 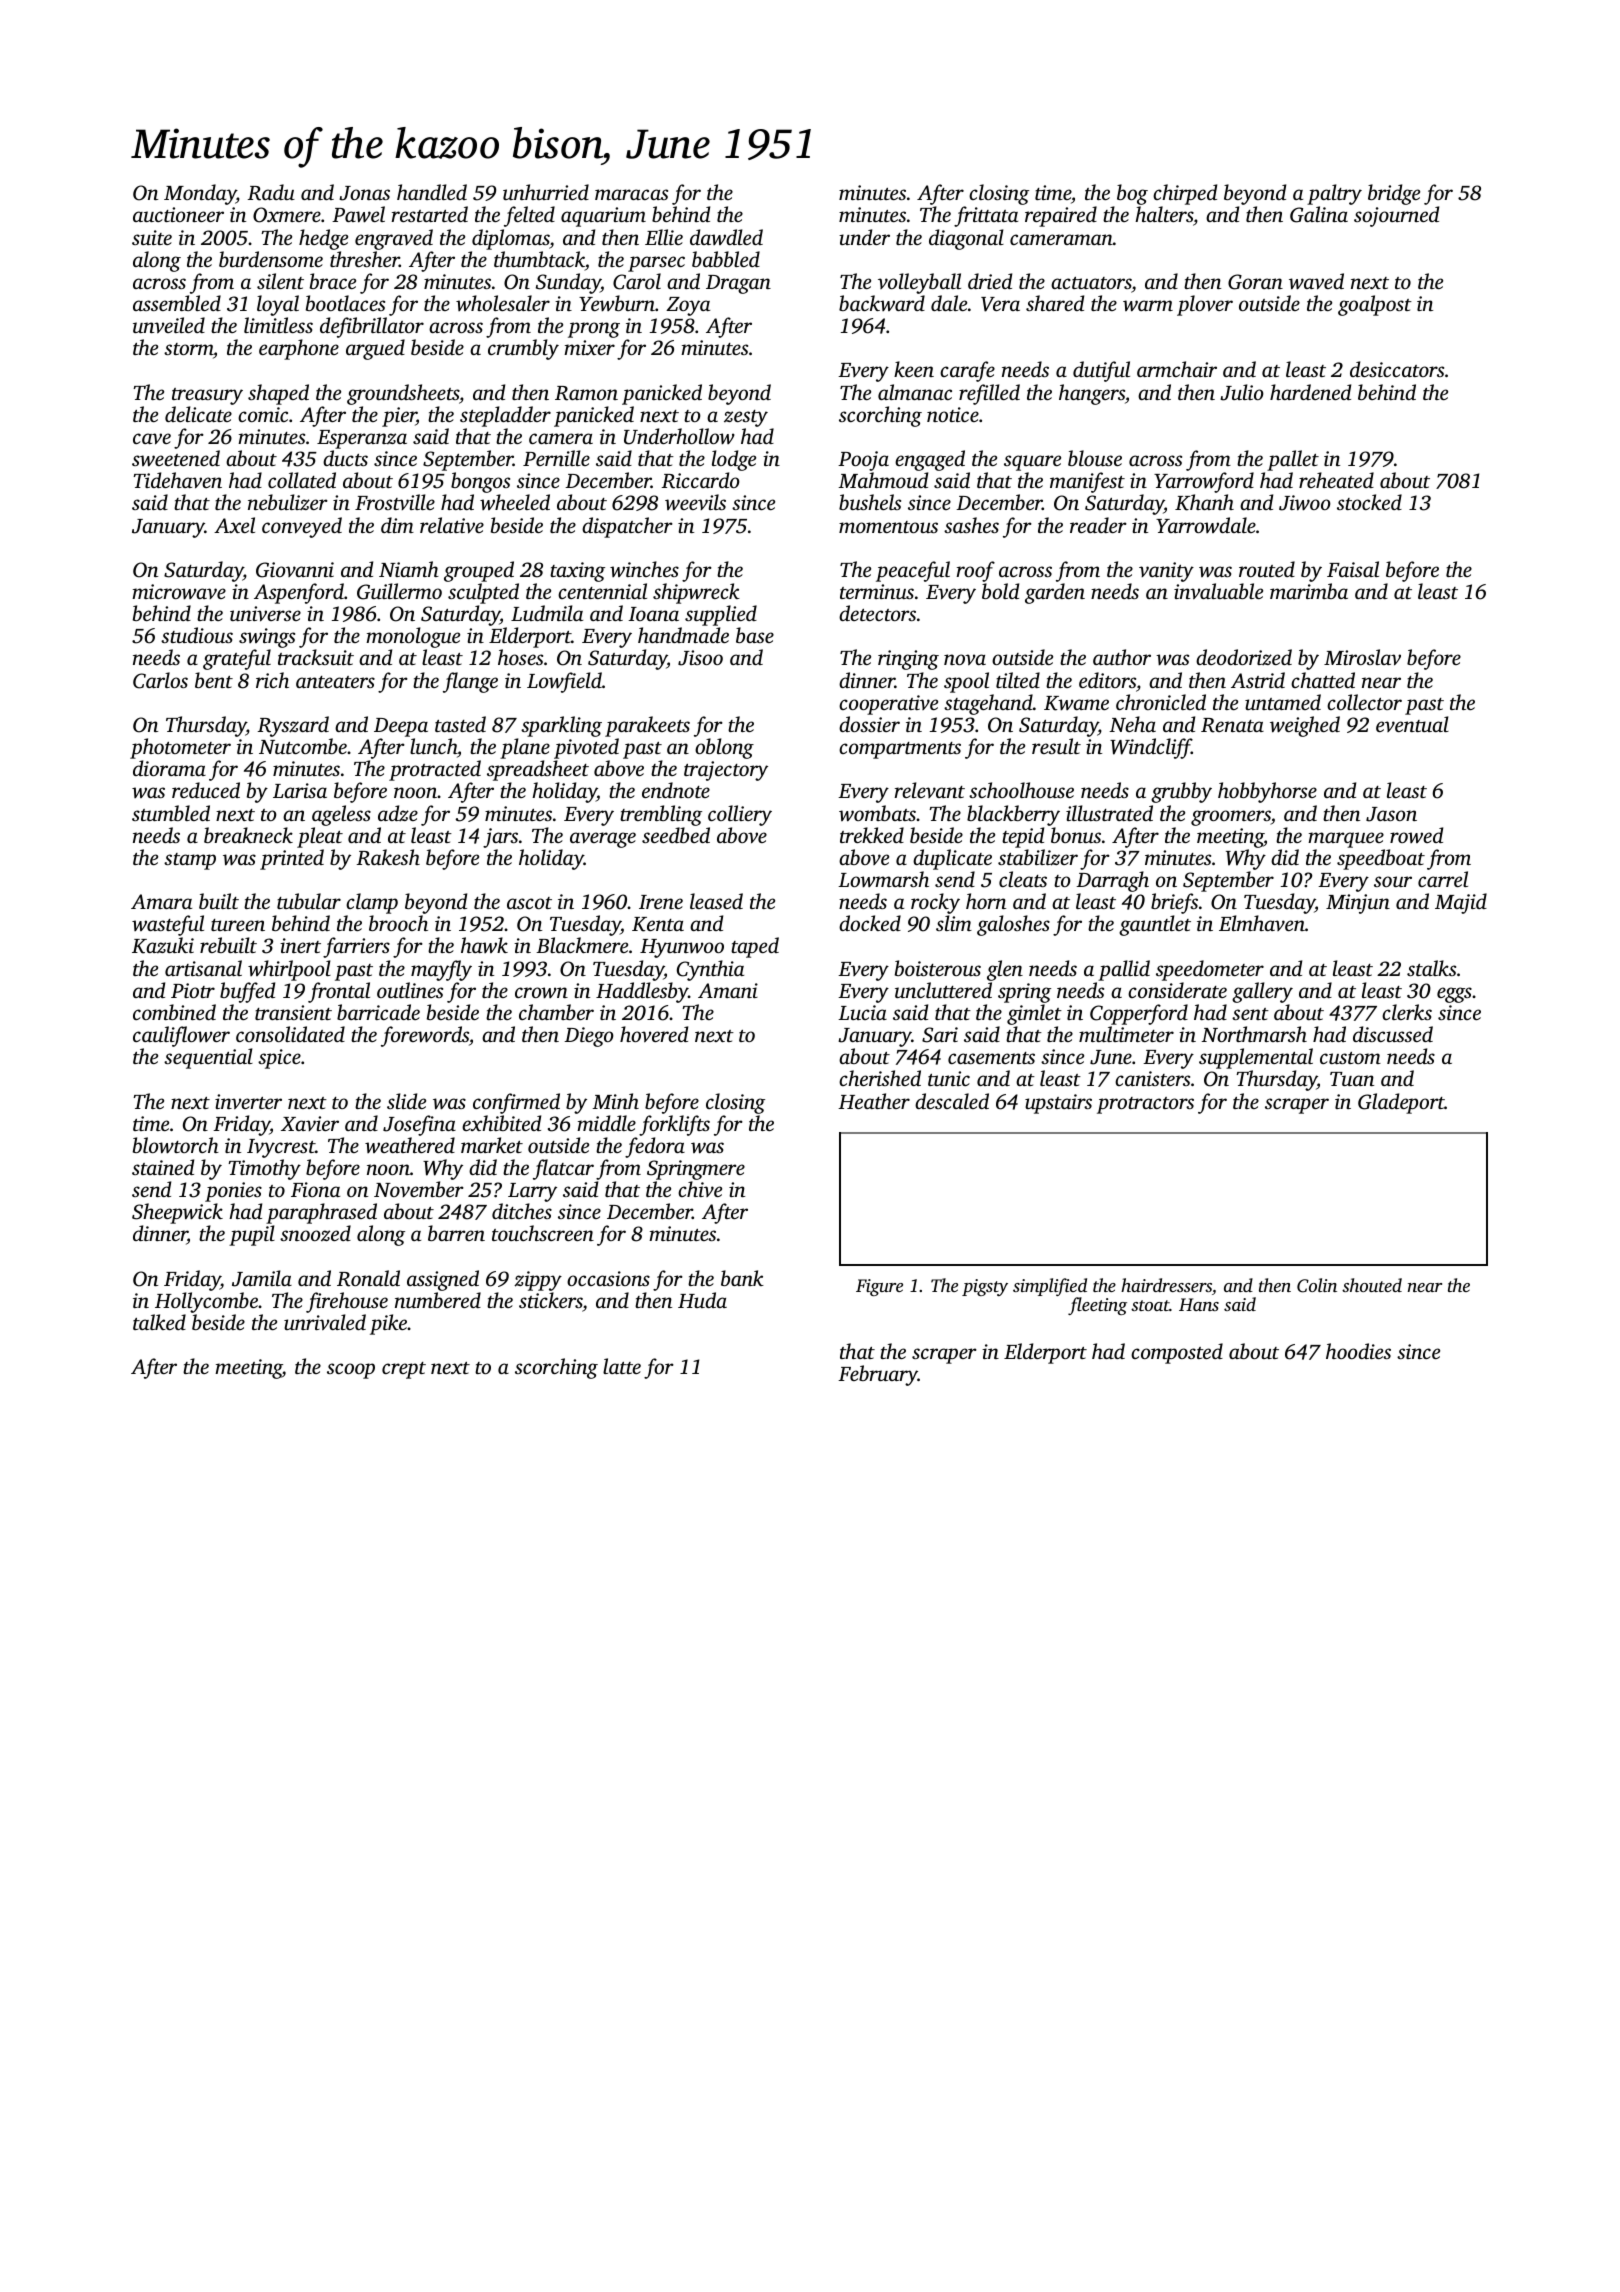 What do you see at coordinates (1412, 724) in the image?
I see `eventual` at bounding box center [1412, 724].
